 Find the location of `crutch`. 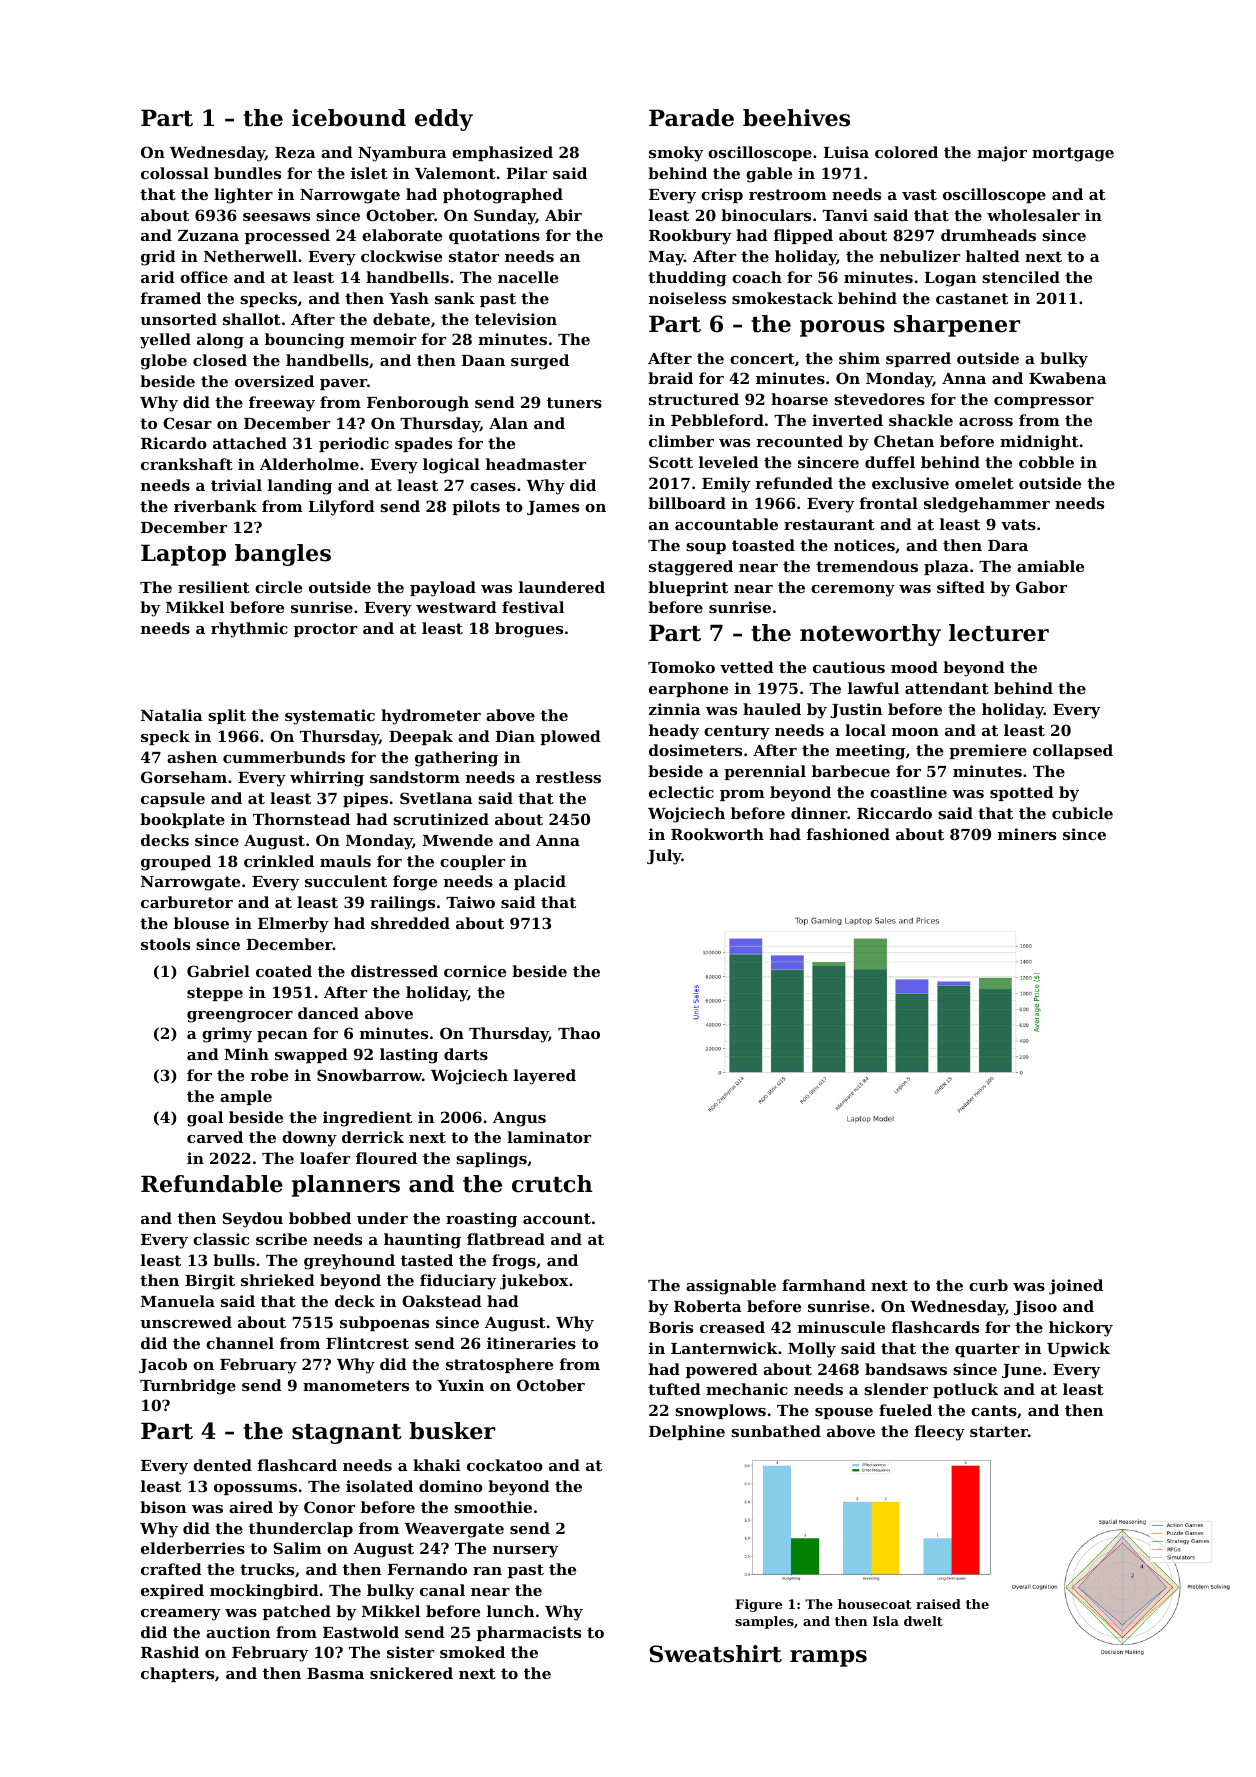

crutch is located at coordinates (552, 1184).
